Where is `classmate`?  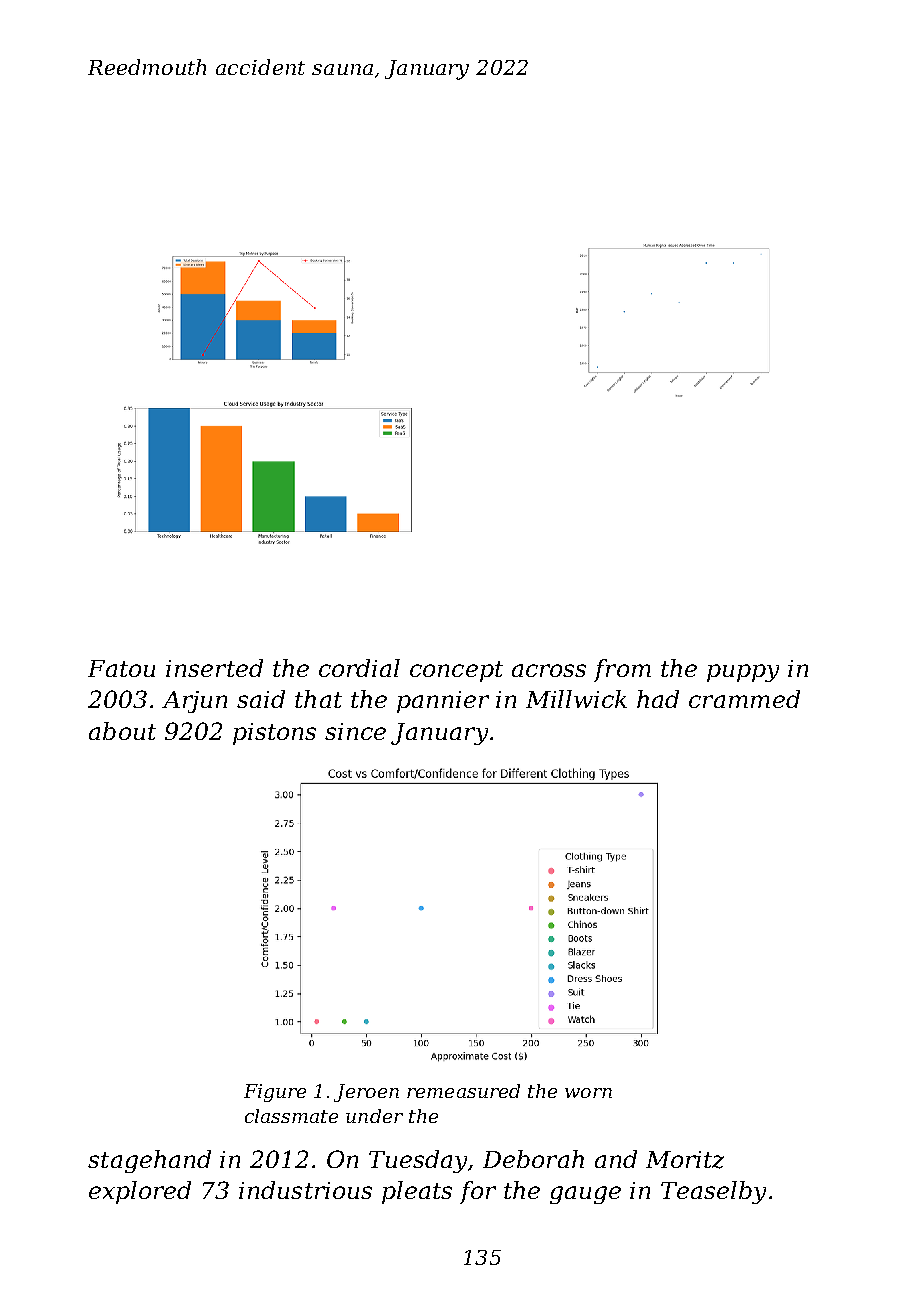
classmate is located at coordinates (291, 1116).
